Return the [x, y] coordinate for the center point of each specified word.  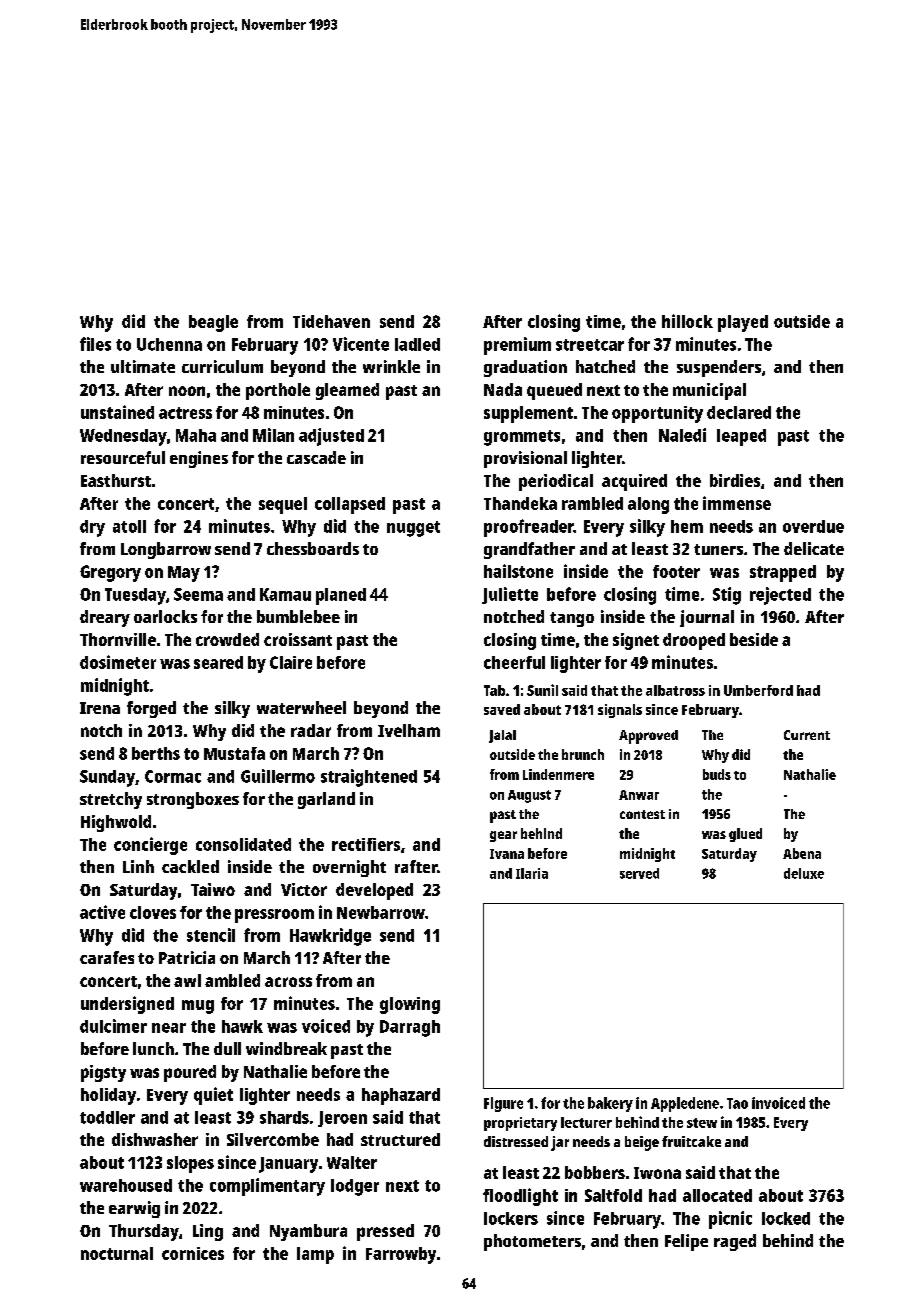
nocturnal [117, 1253]
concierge [150, 846]
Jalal [502, 736]
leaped [741, 437]
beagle [213, 323]
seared [218, 662]
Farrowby [401, 1255]
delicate [814, 548]
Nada [503, 389]
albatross [675, 690]
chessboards [313, 548]
